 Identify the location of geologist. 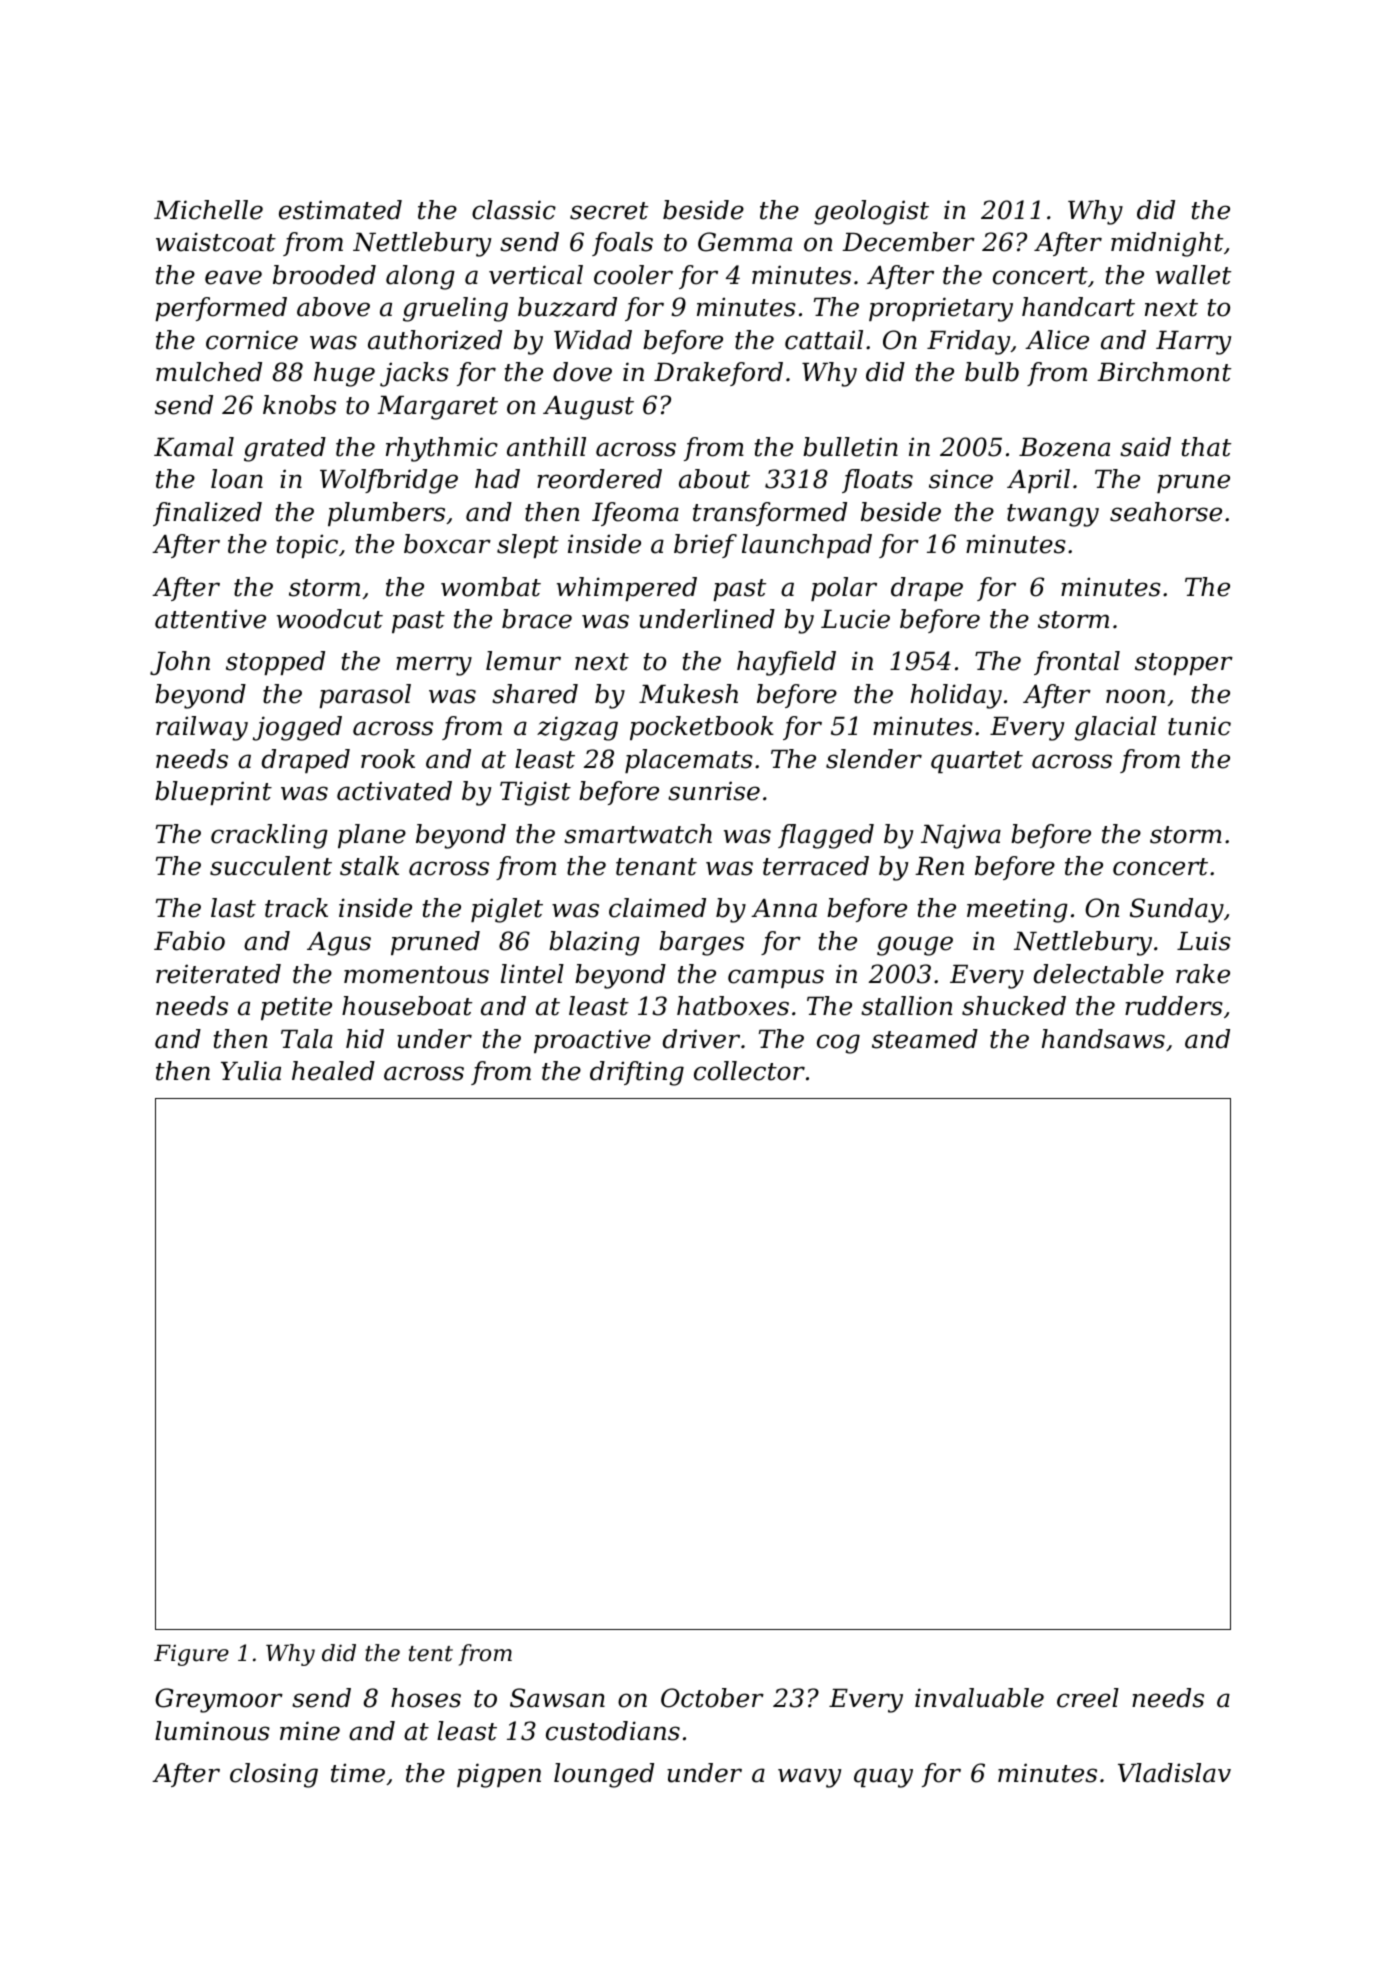
(871, 212).
